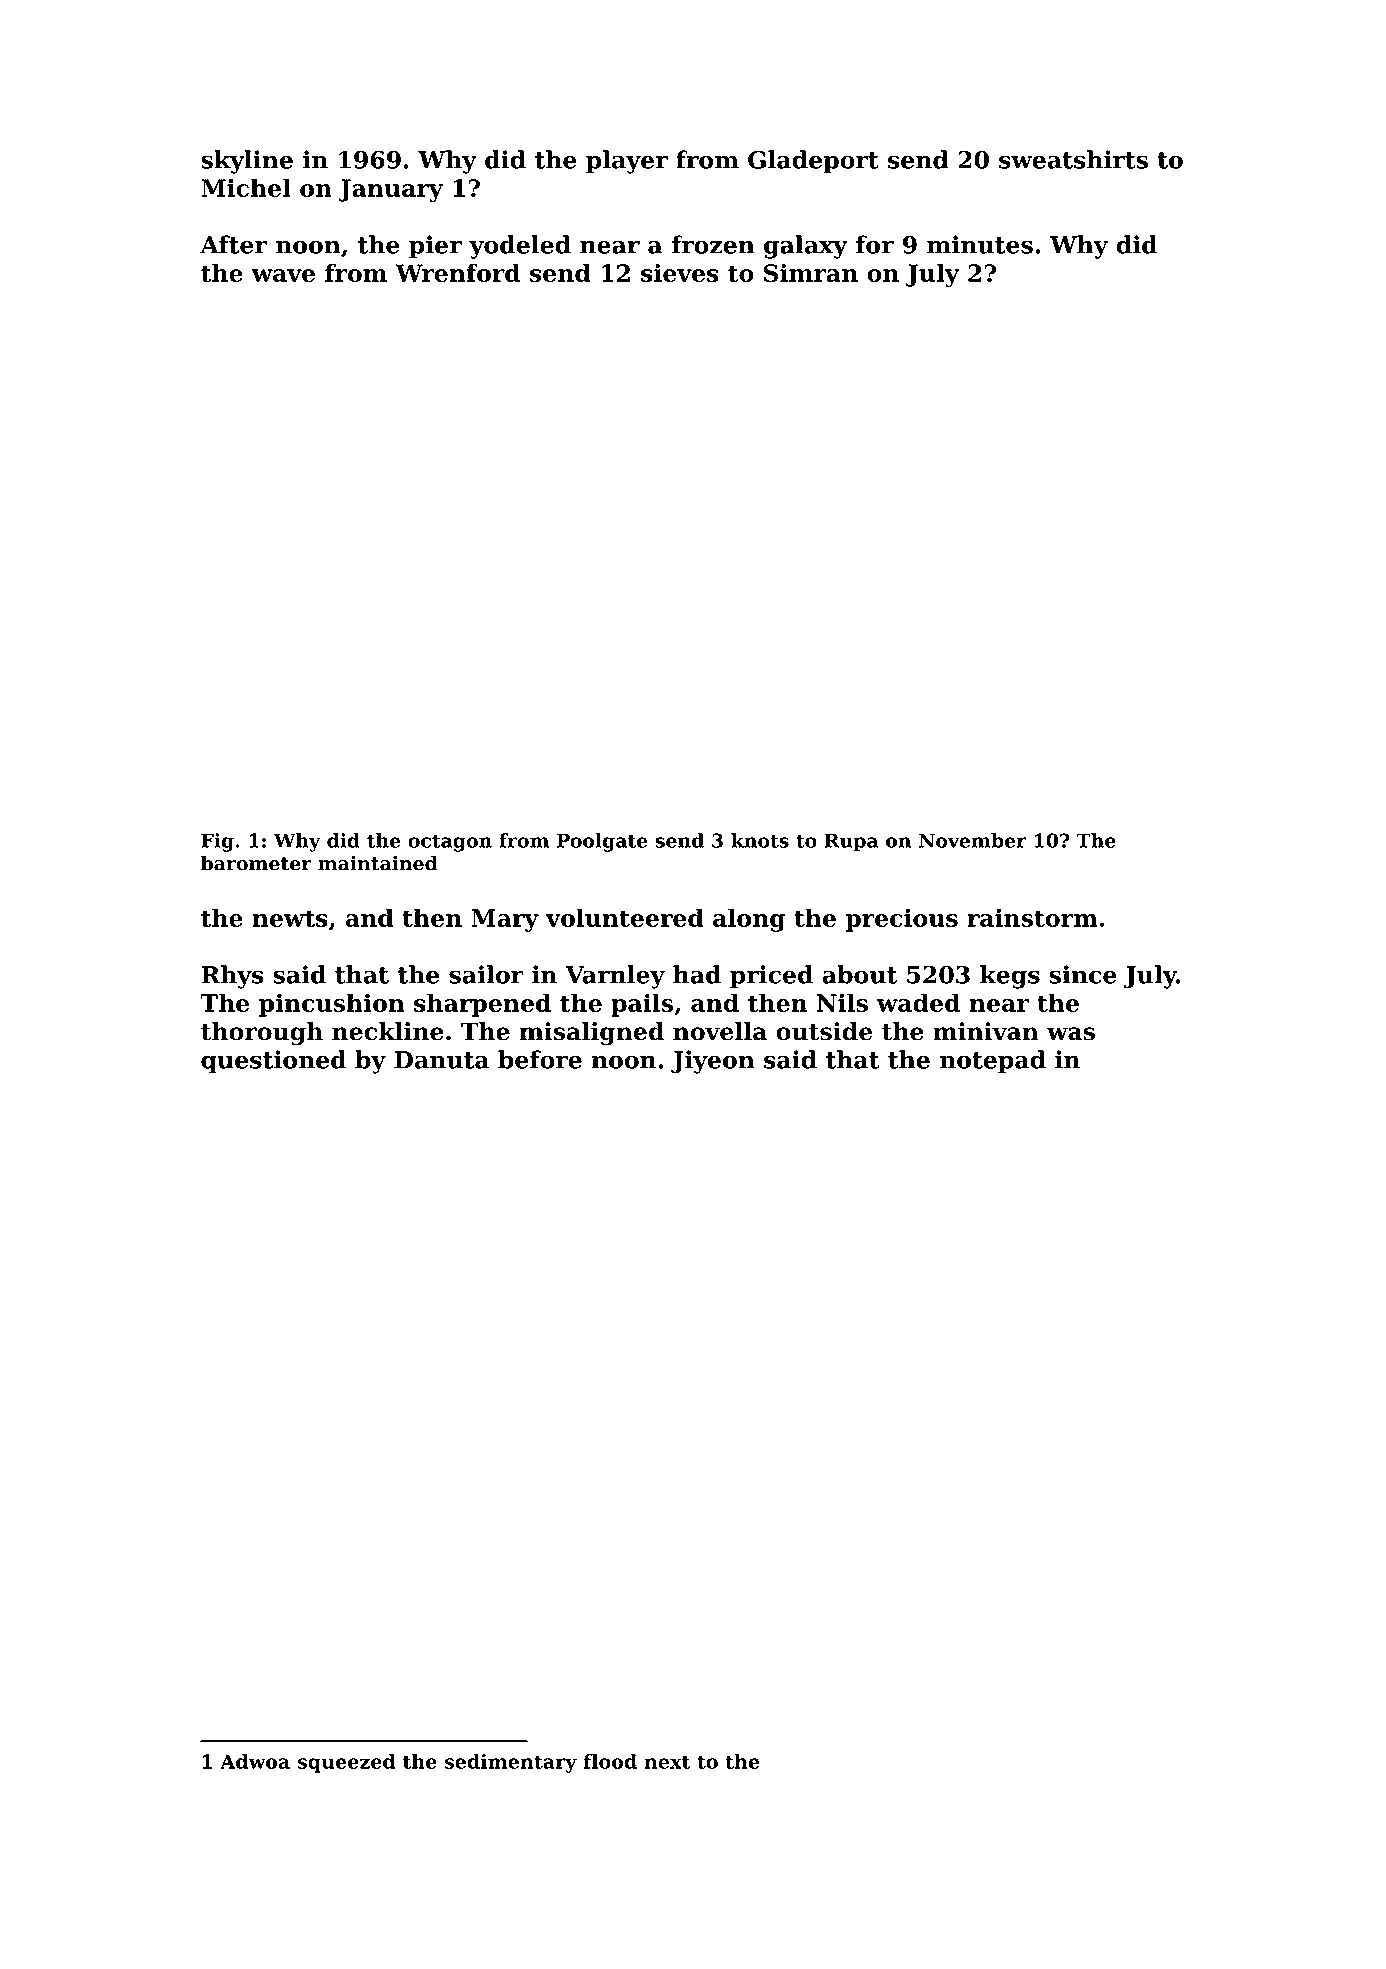 This screenshot has height=1969, width=1386. Describe the element at coordinates (283, 275) in the screenshot. I see `wave` at that location.
